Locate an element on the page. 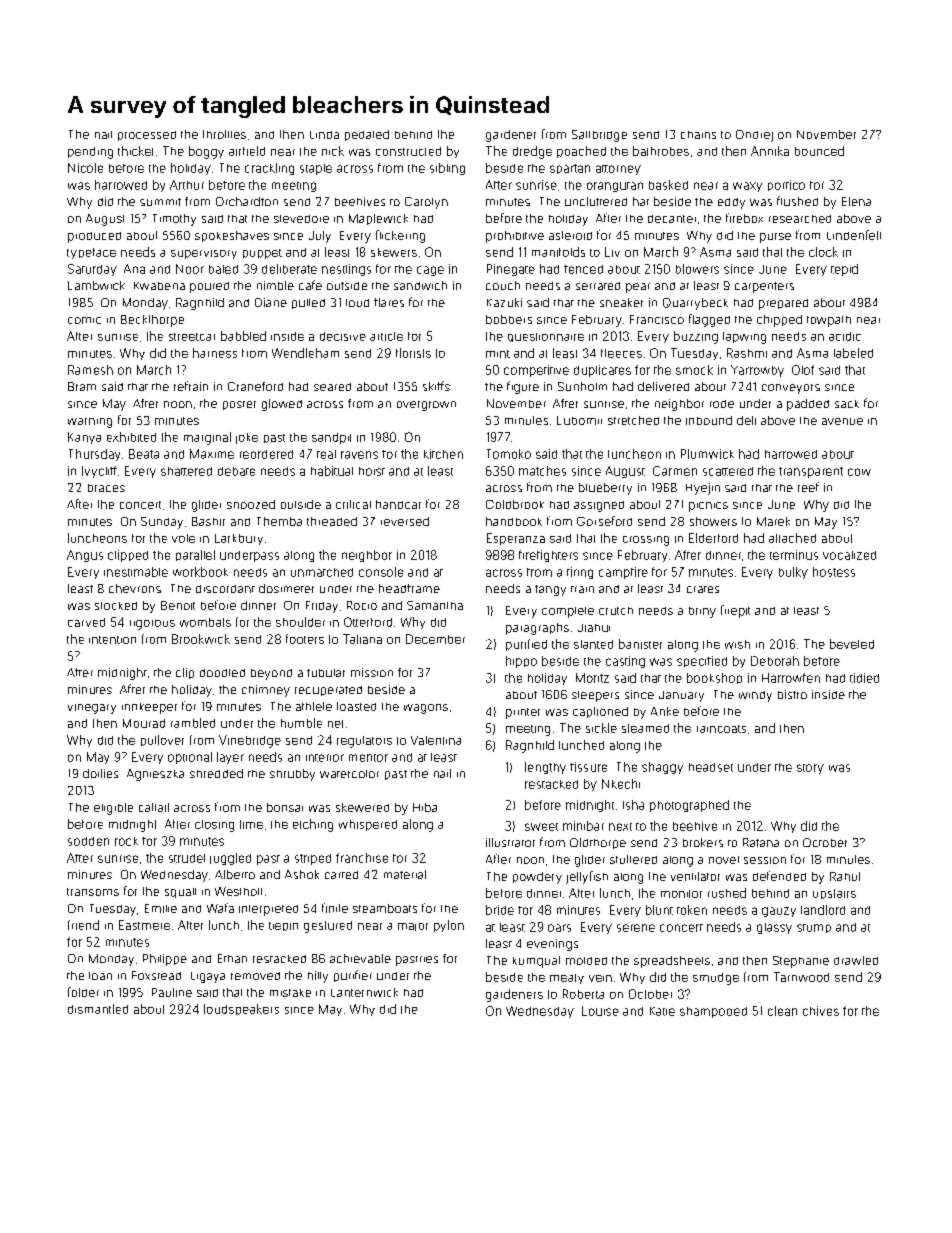 Image resolution: width=952 pixels, height=1233 pixels. duplicates is located at coordinates (602, 371).
